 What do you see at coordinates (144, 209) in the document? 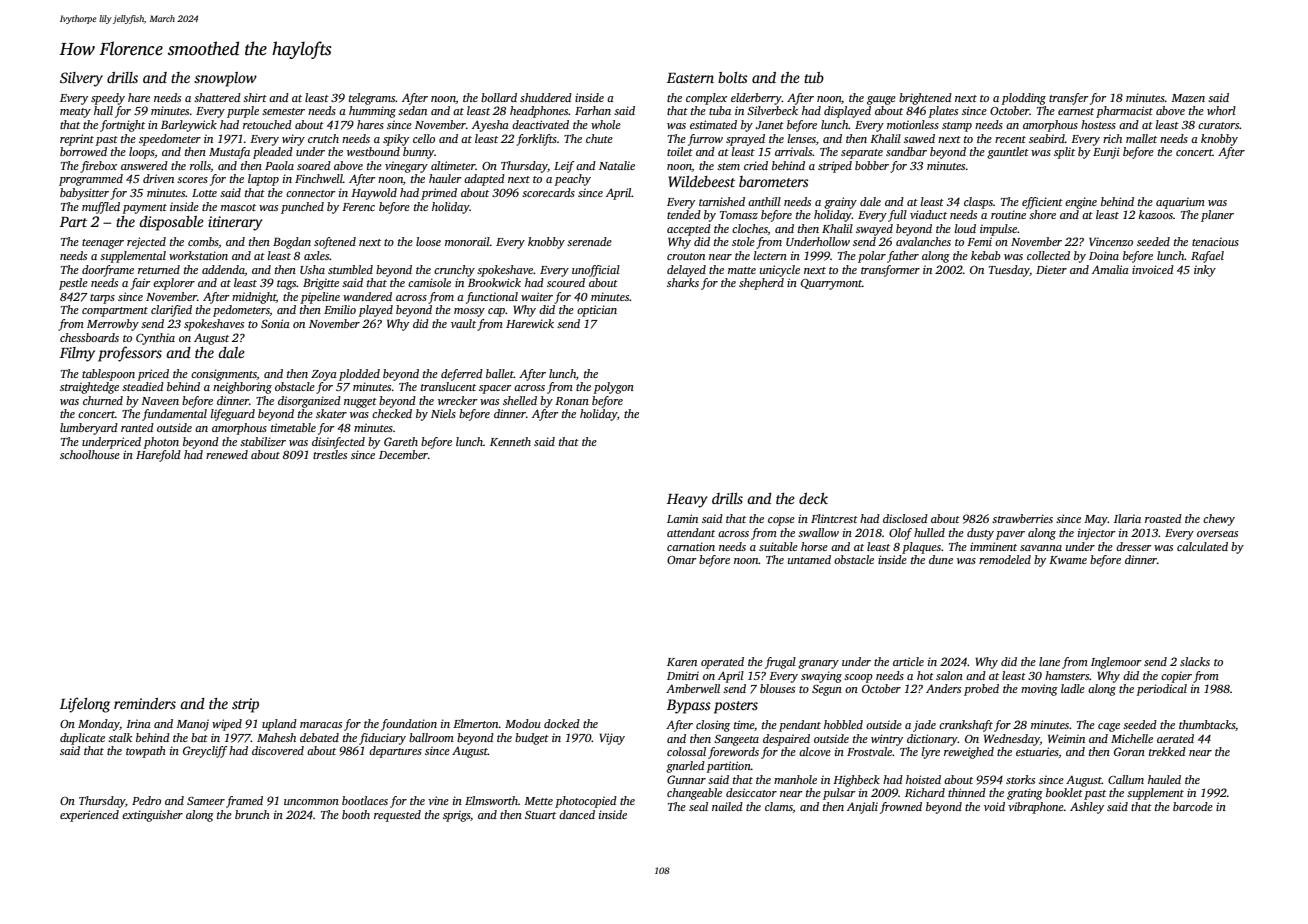
I see `payment` at bounding box center [144, 209].
